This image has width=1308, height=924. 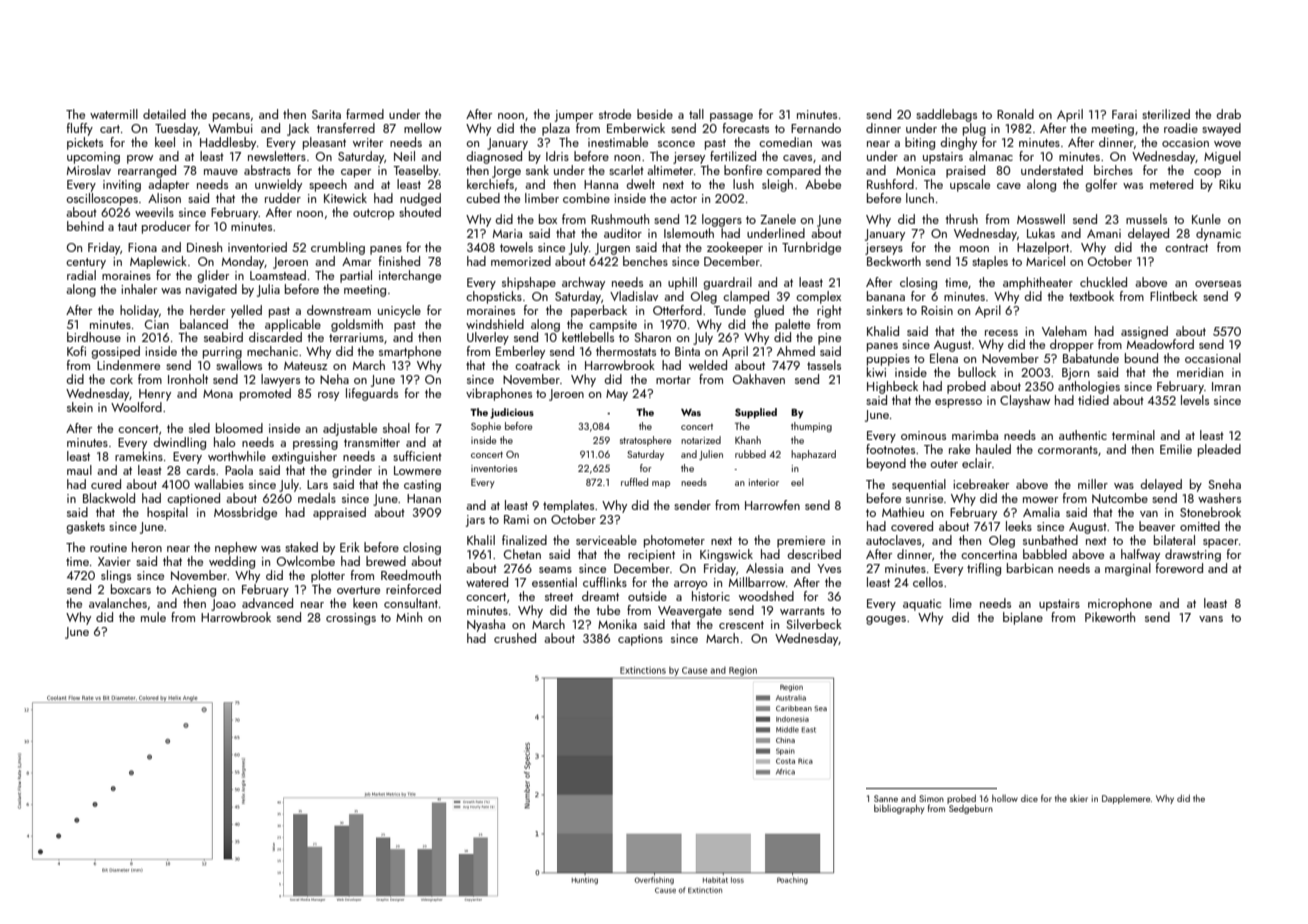 I want to click on watermill, so click(x=114, y=114).
